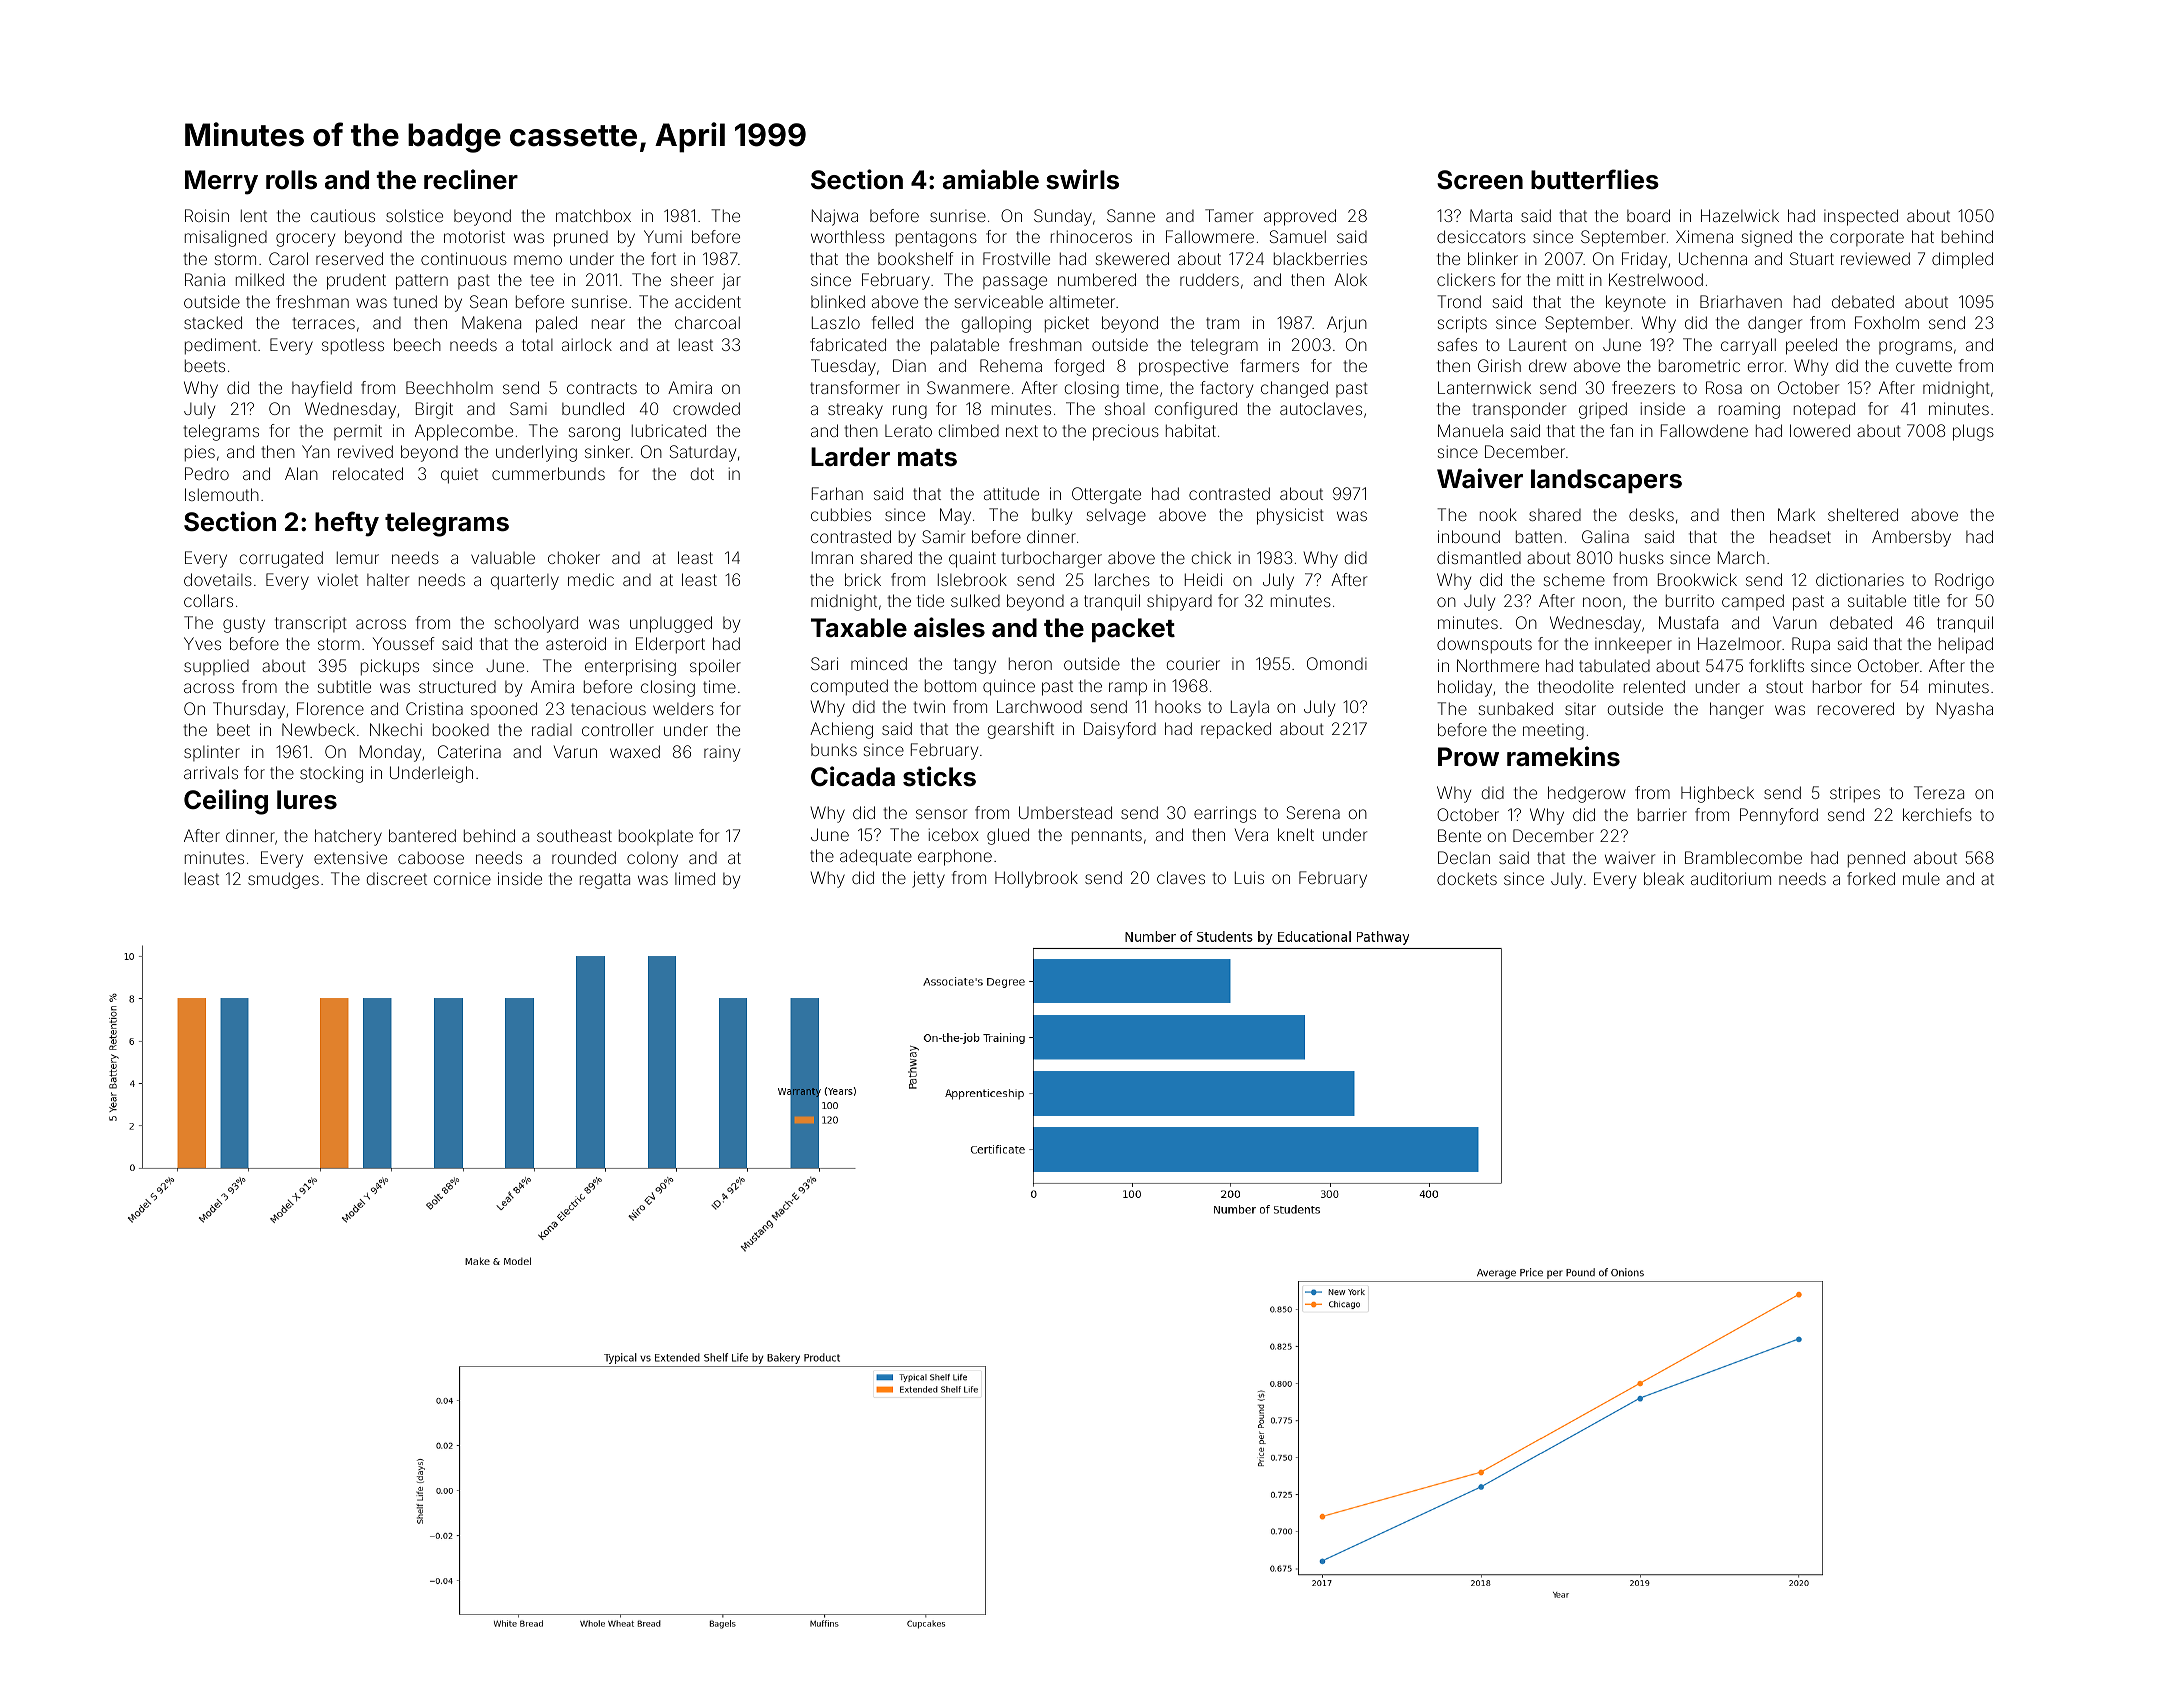  What do you see at coordinates (832, 557) in the screenshot?
I see `Imran` at bounding box center [832, 557].
